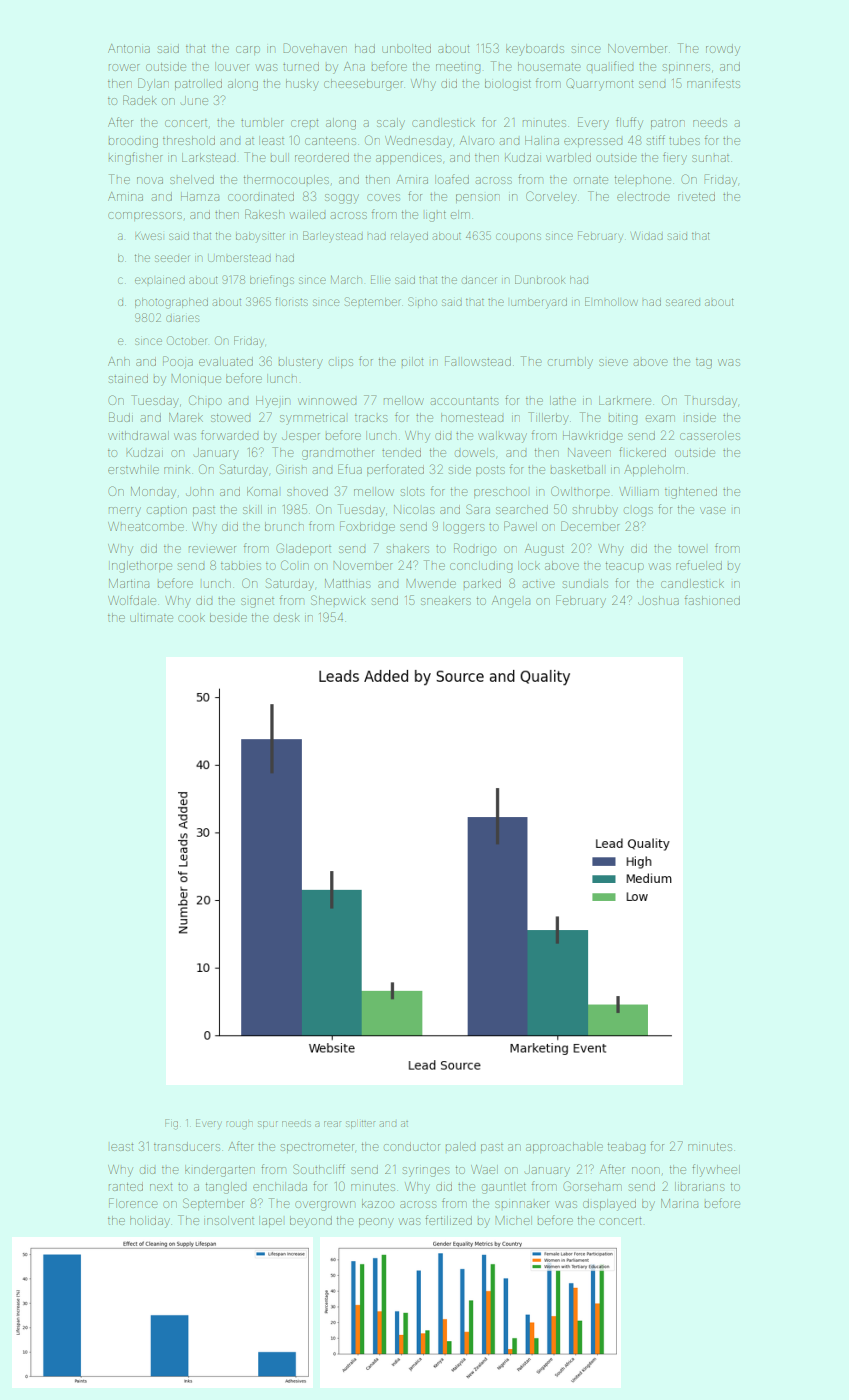 This screenshot has width=849, height=1400. Describe the element at coordinates (504, 1188) in the screenshot. I see `gauntlet` at that location.
